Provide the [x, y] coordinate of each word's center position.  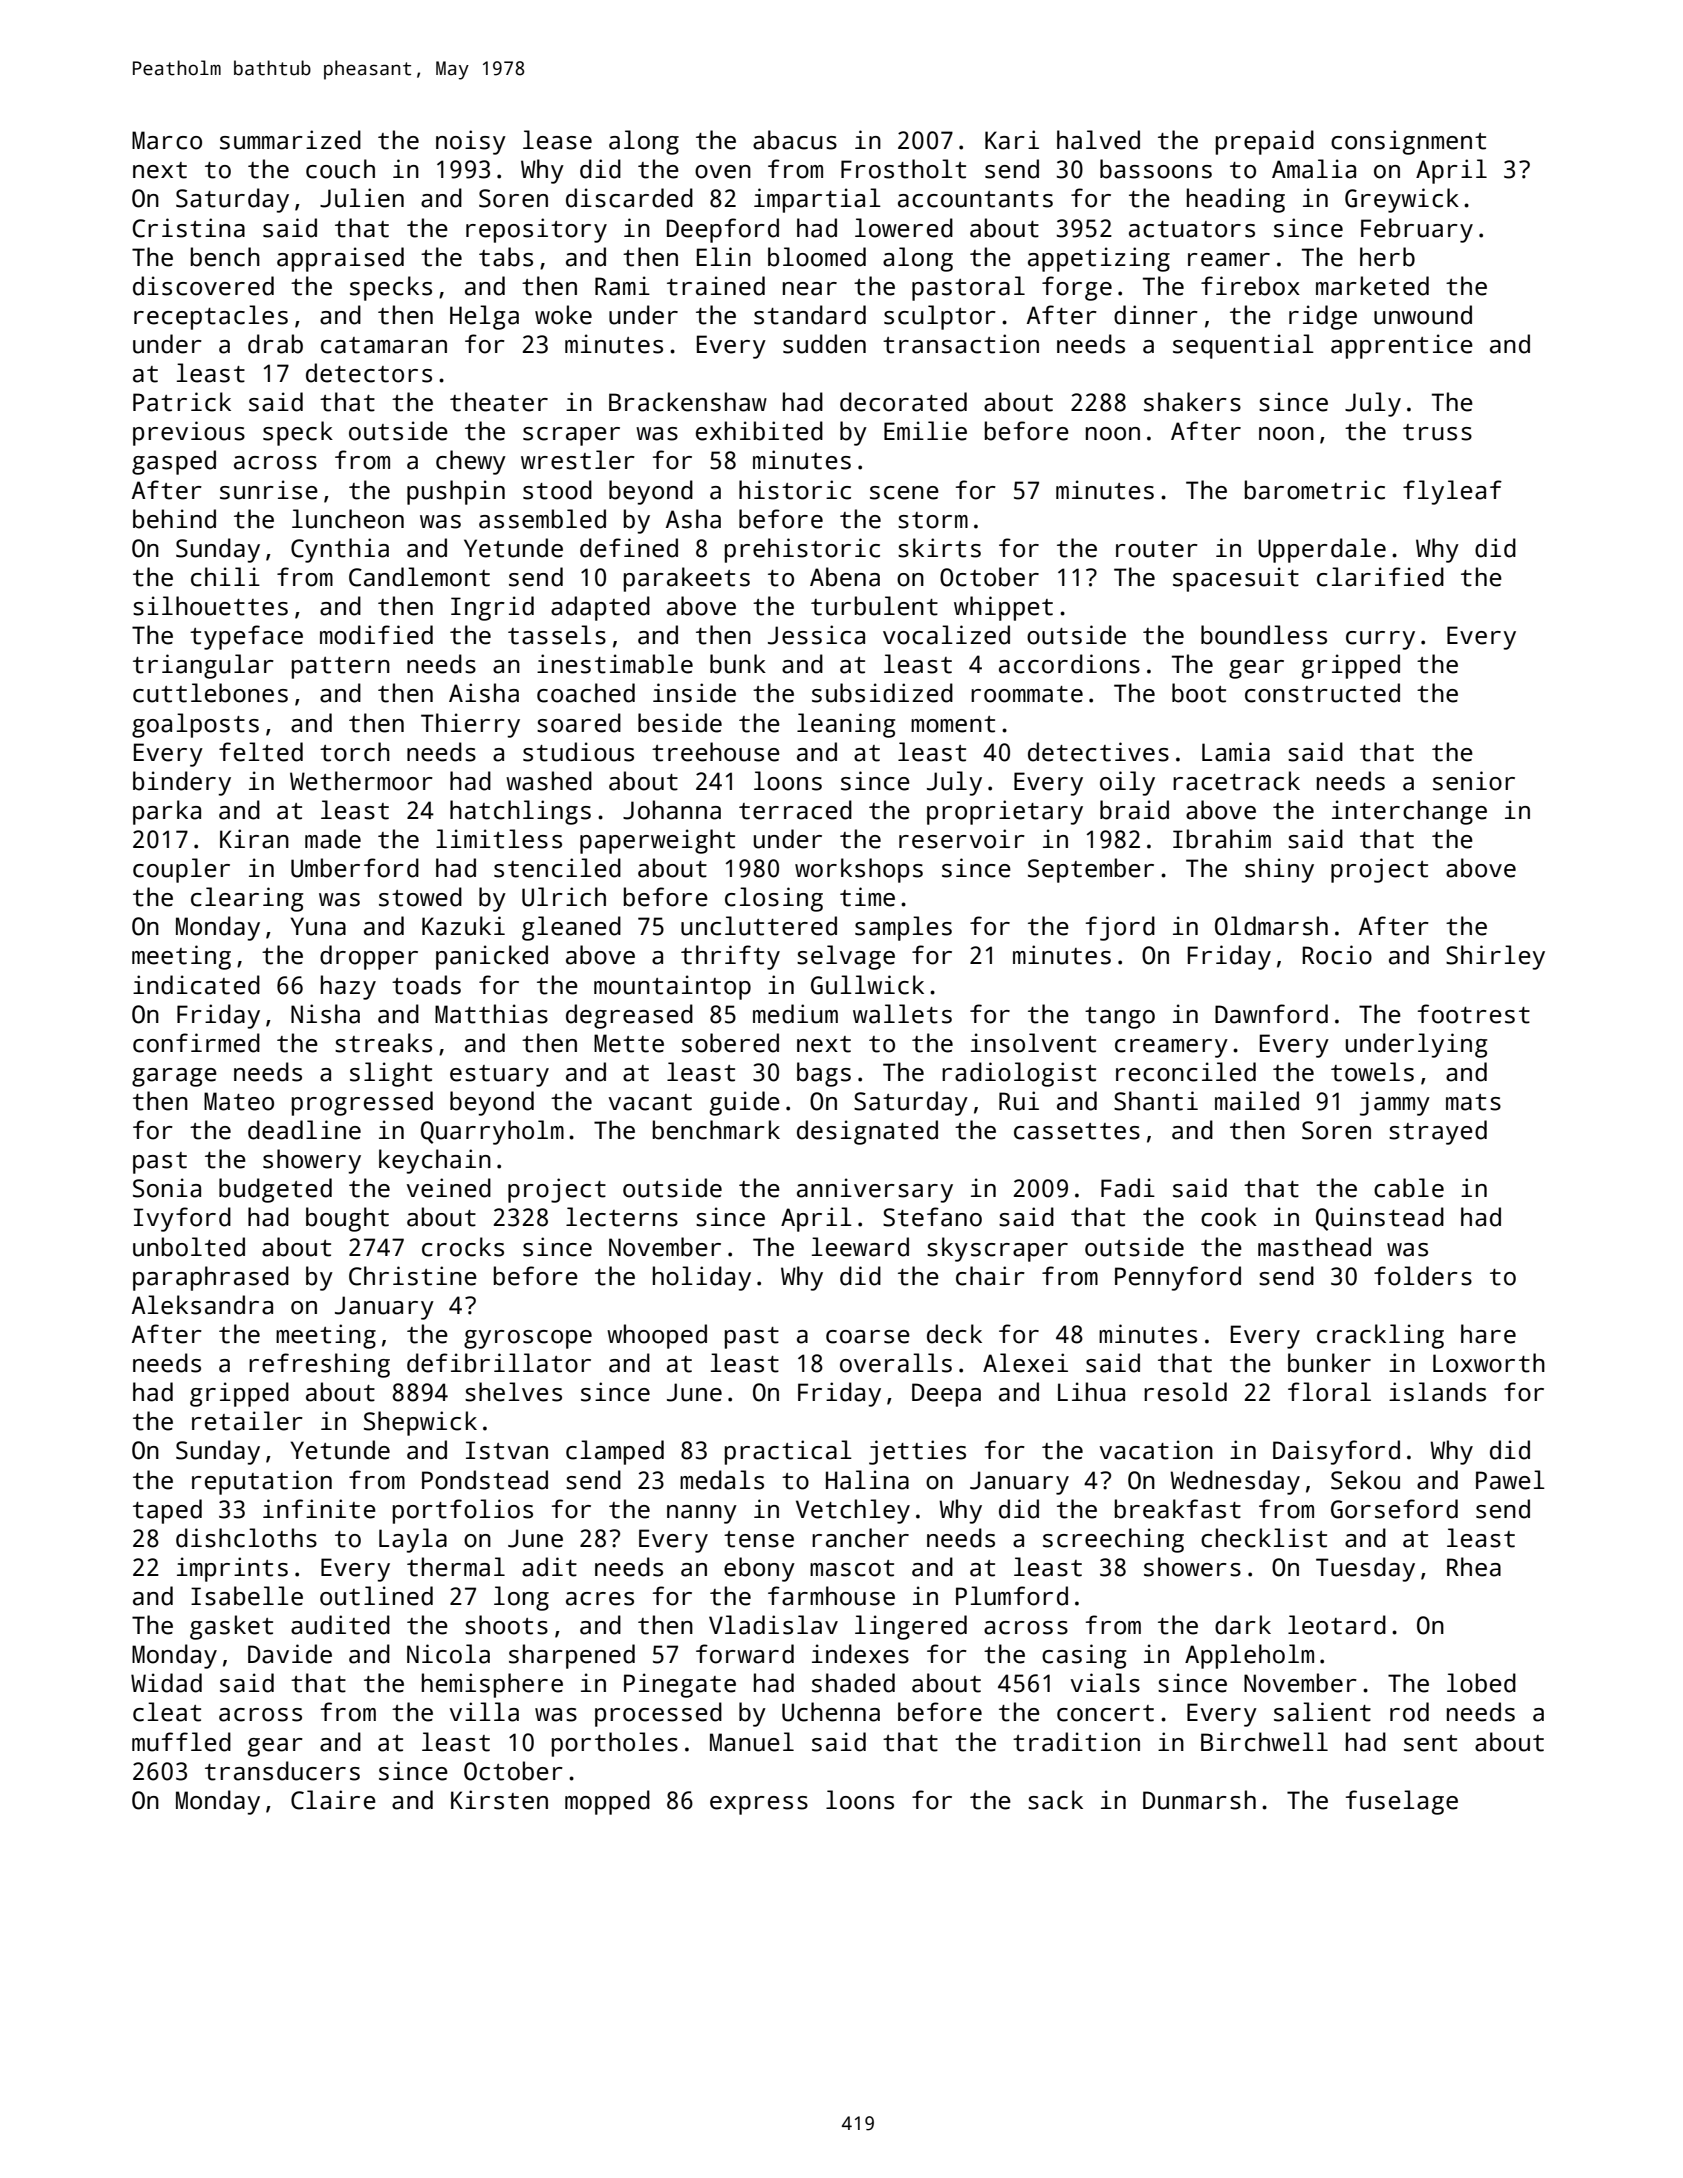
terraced [795, 810]
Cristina [189, 228]
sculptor [940, 317]
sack [1055, 1800]
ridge [1323, 317]
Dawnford [1271, 1014]
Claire [333, 1800]
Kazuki [463, 926]
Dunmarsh [1199, 1800]
